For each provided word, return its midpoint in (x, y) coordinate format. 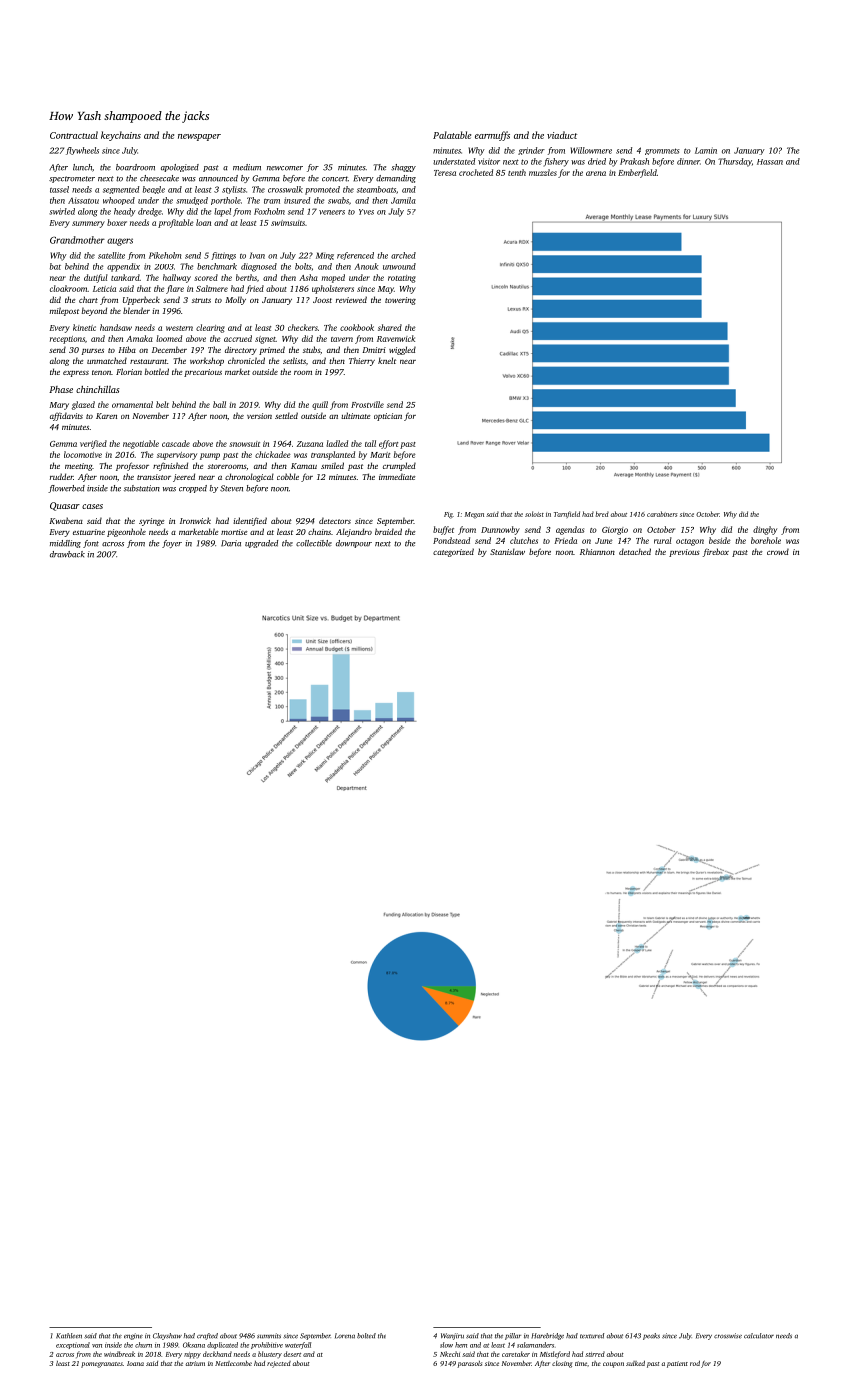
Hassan (770, 162)
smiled (332, 465)
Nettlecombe (233, 1363)
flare (175, 289)
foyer (172, 544)
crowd (778, 551)
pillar (513, 1336)
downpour (354, 544)
